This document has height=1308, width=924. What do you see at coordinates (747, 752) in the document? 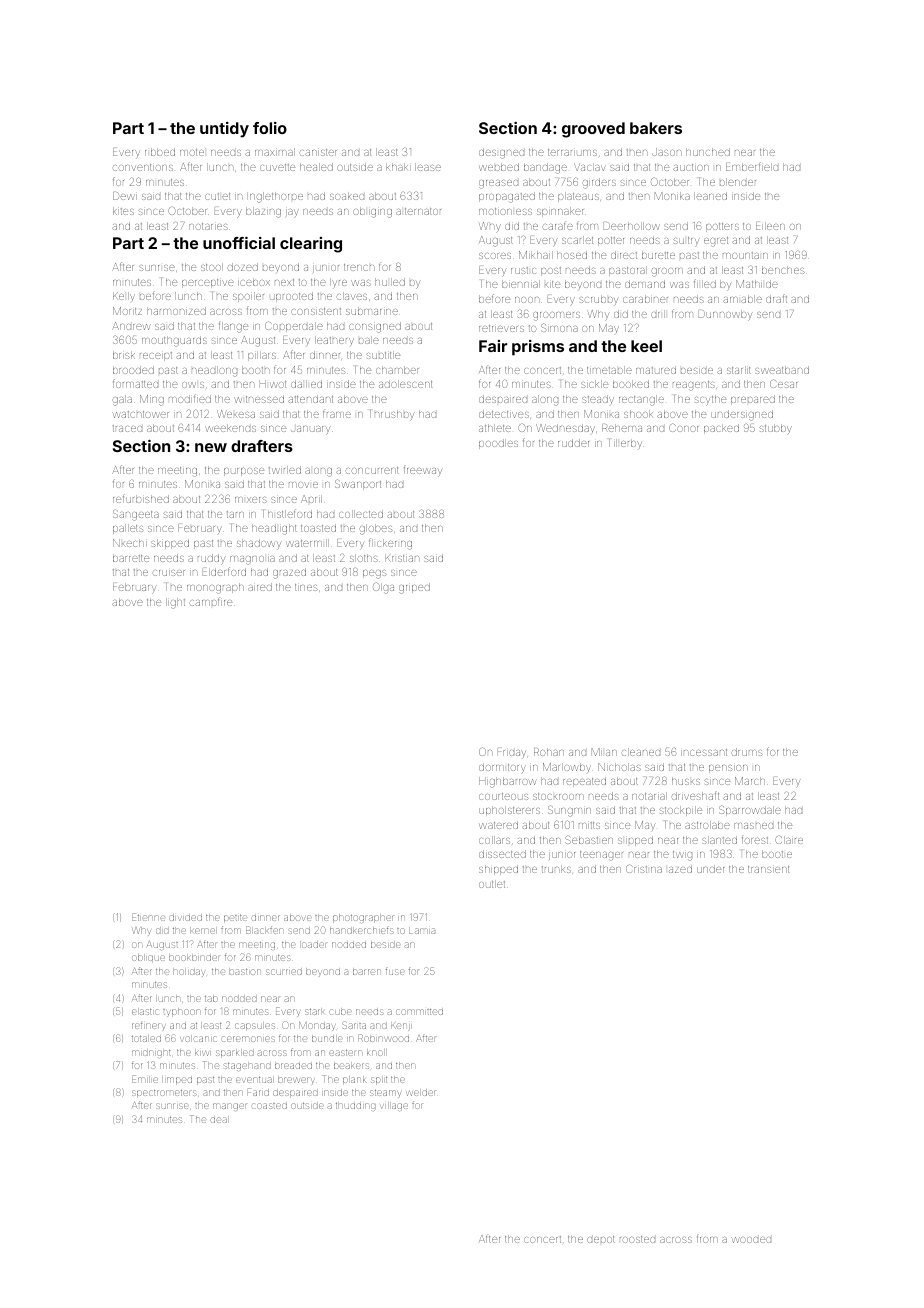
I see `drums` at bounding box center [747, 752].
